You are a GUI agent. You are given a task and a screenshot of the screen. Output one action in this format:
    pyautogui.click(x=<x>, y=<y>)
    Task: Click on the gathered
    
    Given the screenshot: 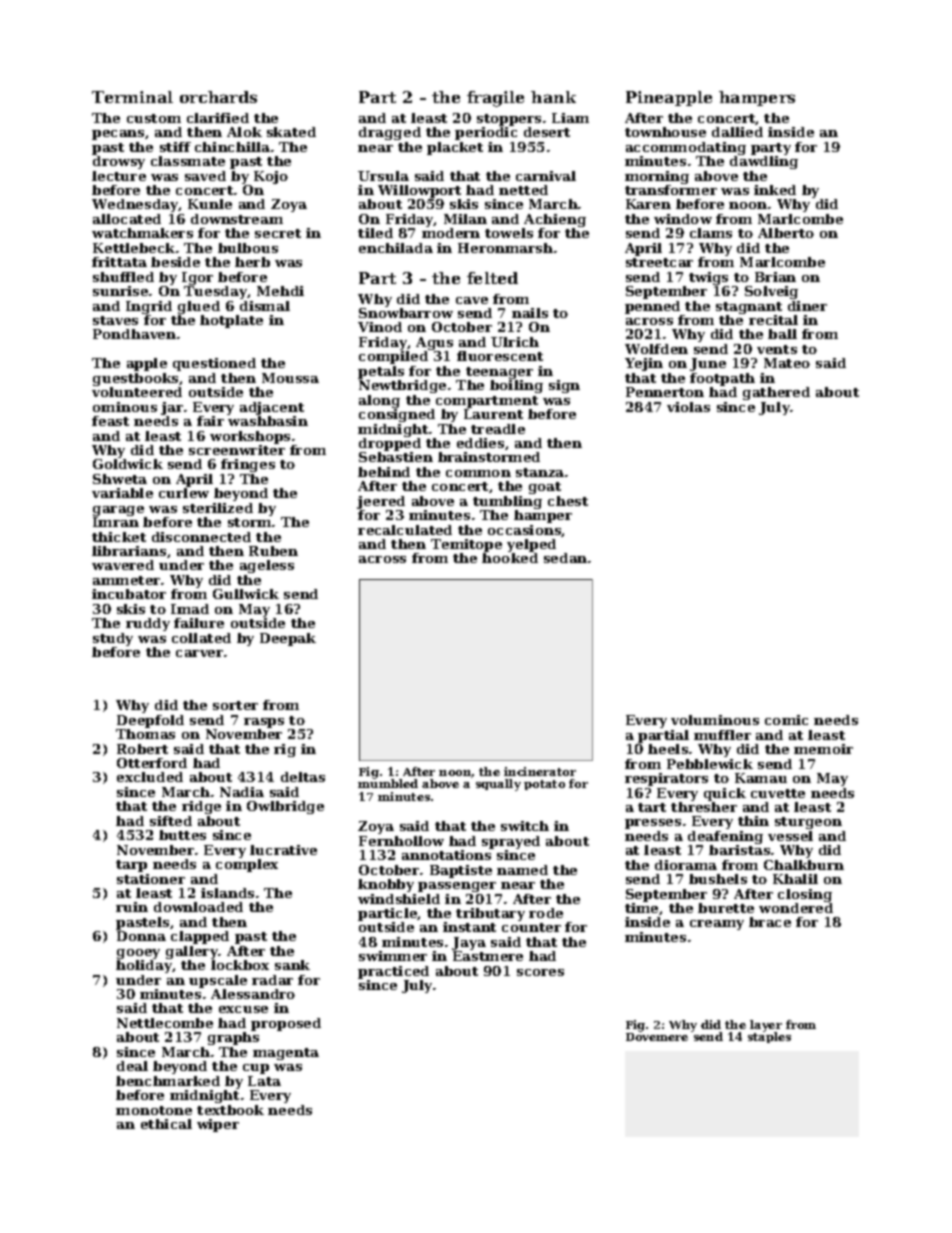 What is the action you would take?
    pyautogui.click(x=776, y=393)
